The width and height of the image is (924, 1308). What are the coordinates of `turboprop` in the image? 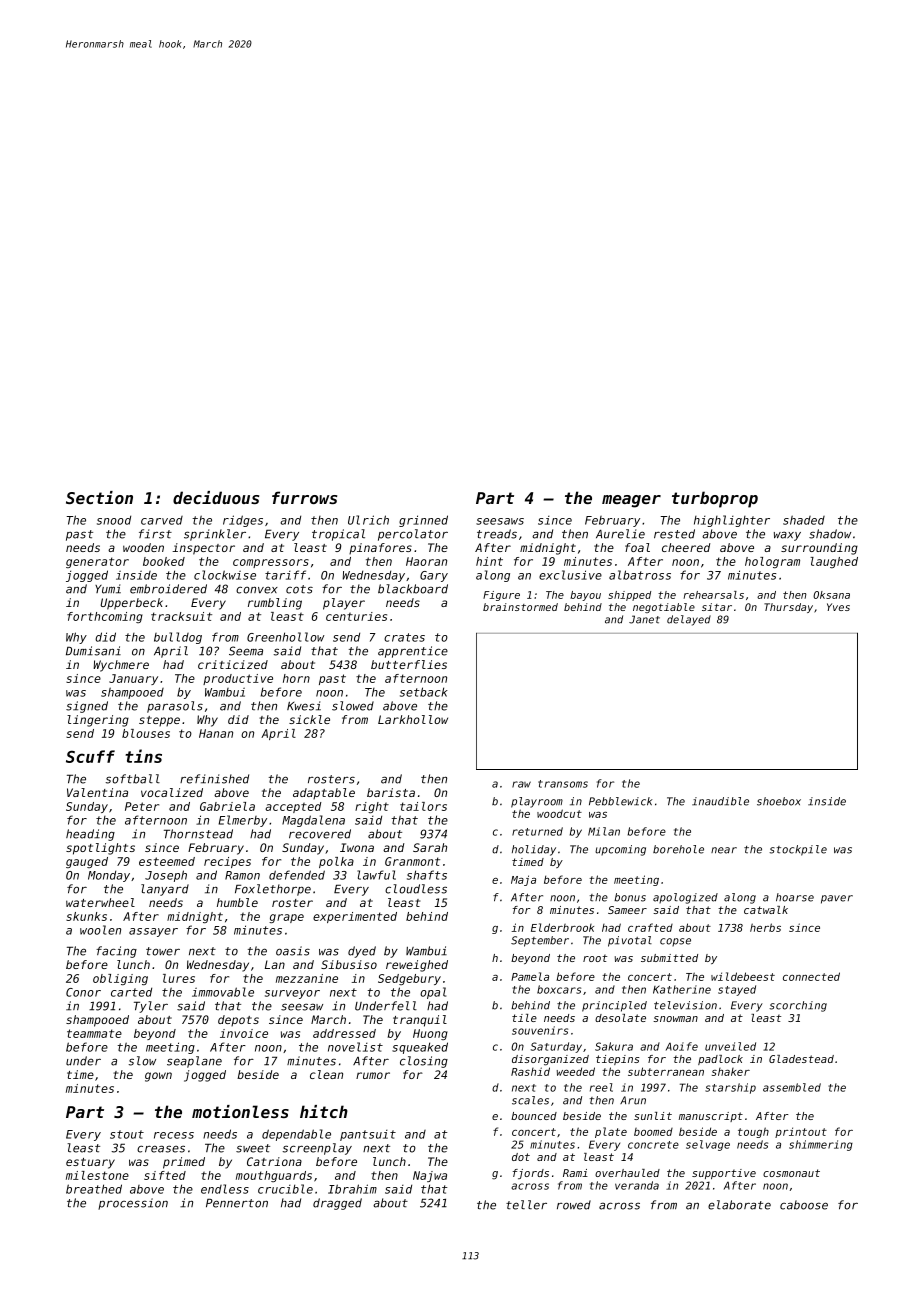 It's located at (715, 499).
